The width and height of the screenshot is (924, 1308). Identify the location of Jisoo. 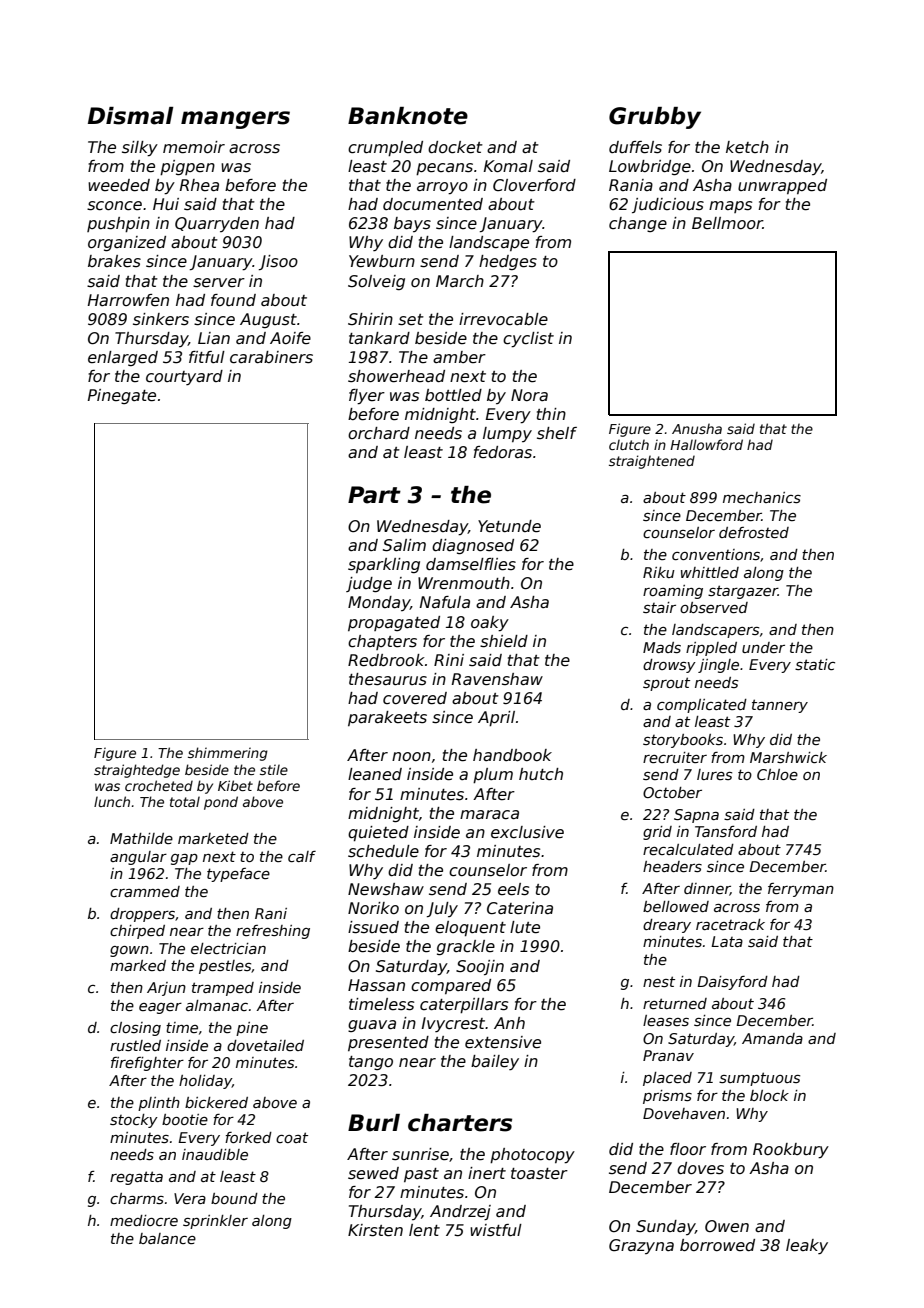
(278, 262).
